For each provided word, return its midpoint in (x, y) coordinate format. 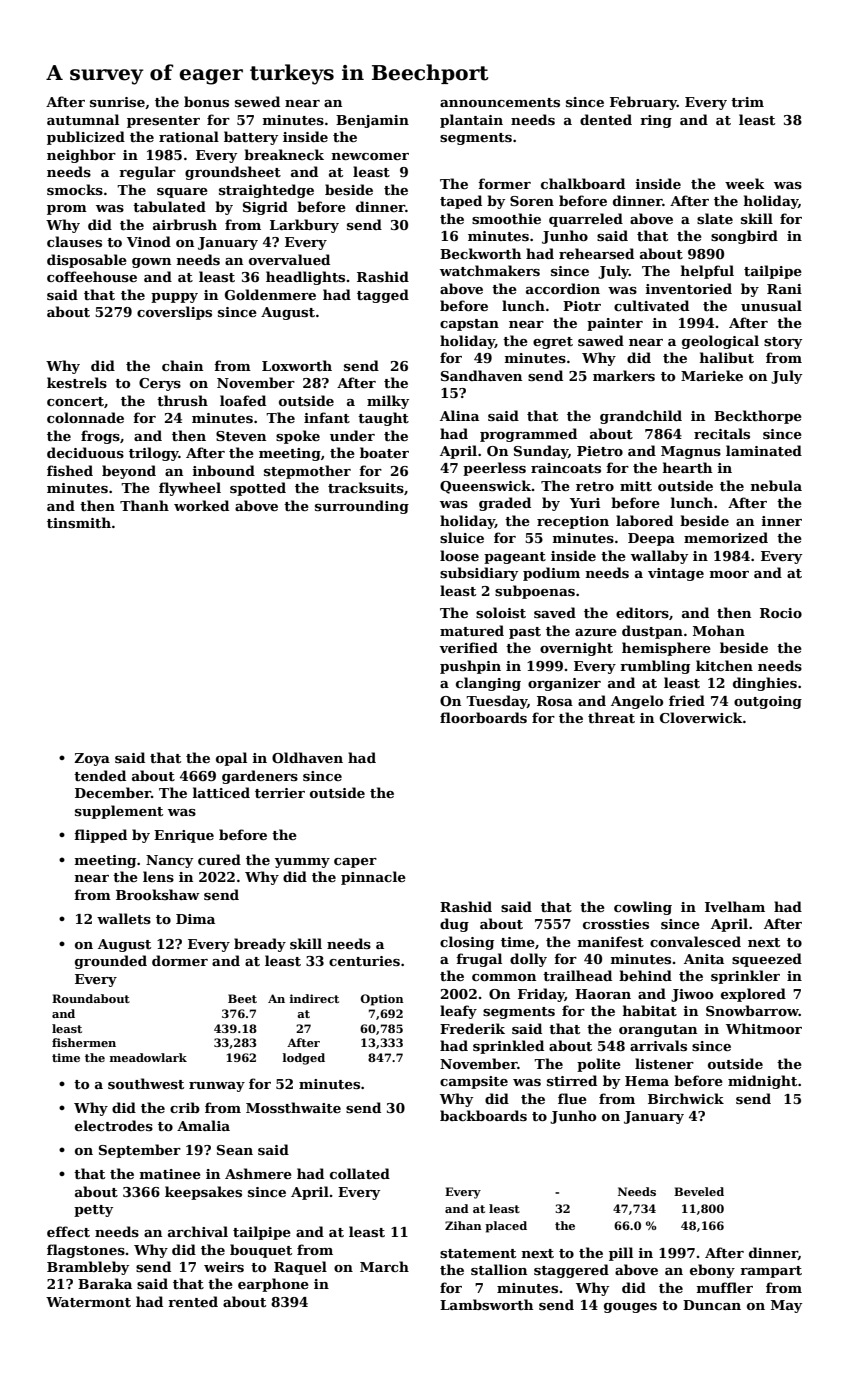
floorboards (483, 717)
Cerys (160, 384)
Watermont (88, 1302)
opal (231, 759)
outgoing (768, 702)
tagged (383, 296)
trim (747, 102)
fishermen (84, 1042)
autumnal (83, 119)
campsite (474, 1082)
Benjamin (372, 121)
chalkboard (583, 183)
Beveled (699, 1191)
